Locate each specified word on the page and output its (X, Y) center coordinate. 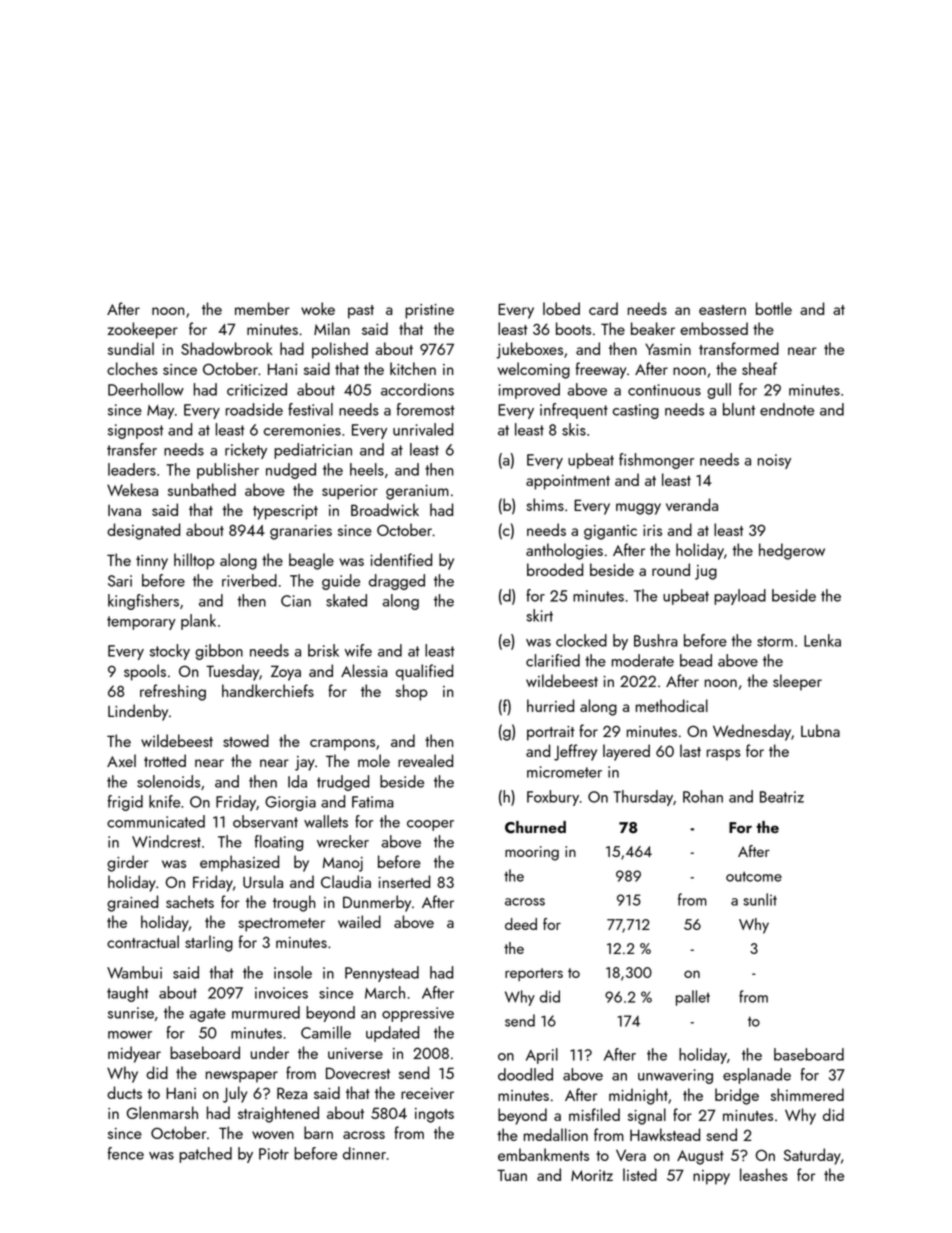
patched (205, 1155)
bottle (774, 308)
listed (640, 1174)
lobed (561, 308)
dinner (364, 1153)
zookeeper (142, 330)
